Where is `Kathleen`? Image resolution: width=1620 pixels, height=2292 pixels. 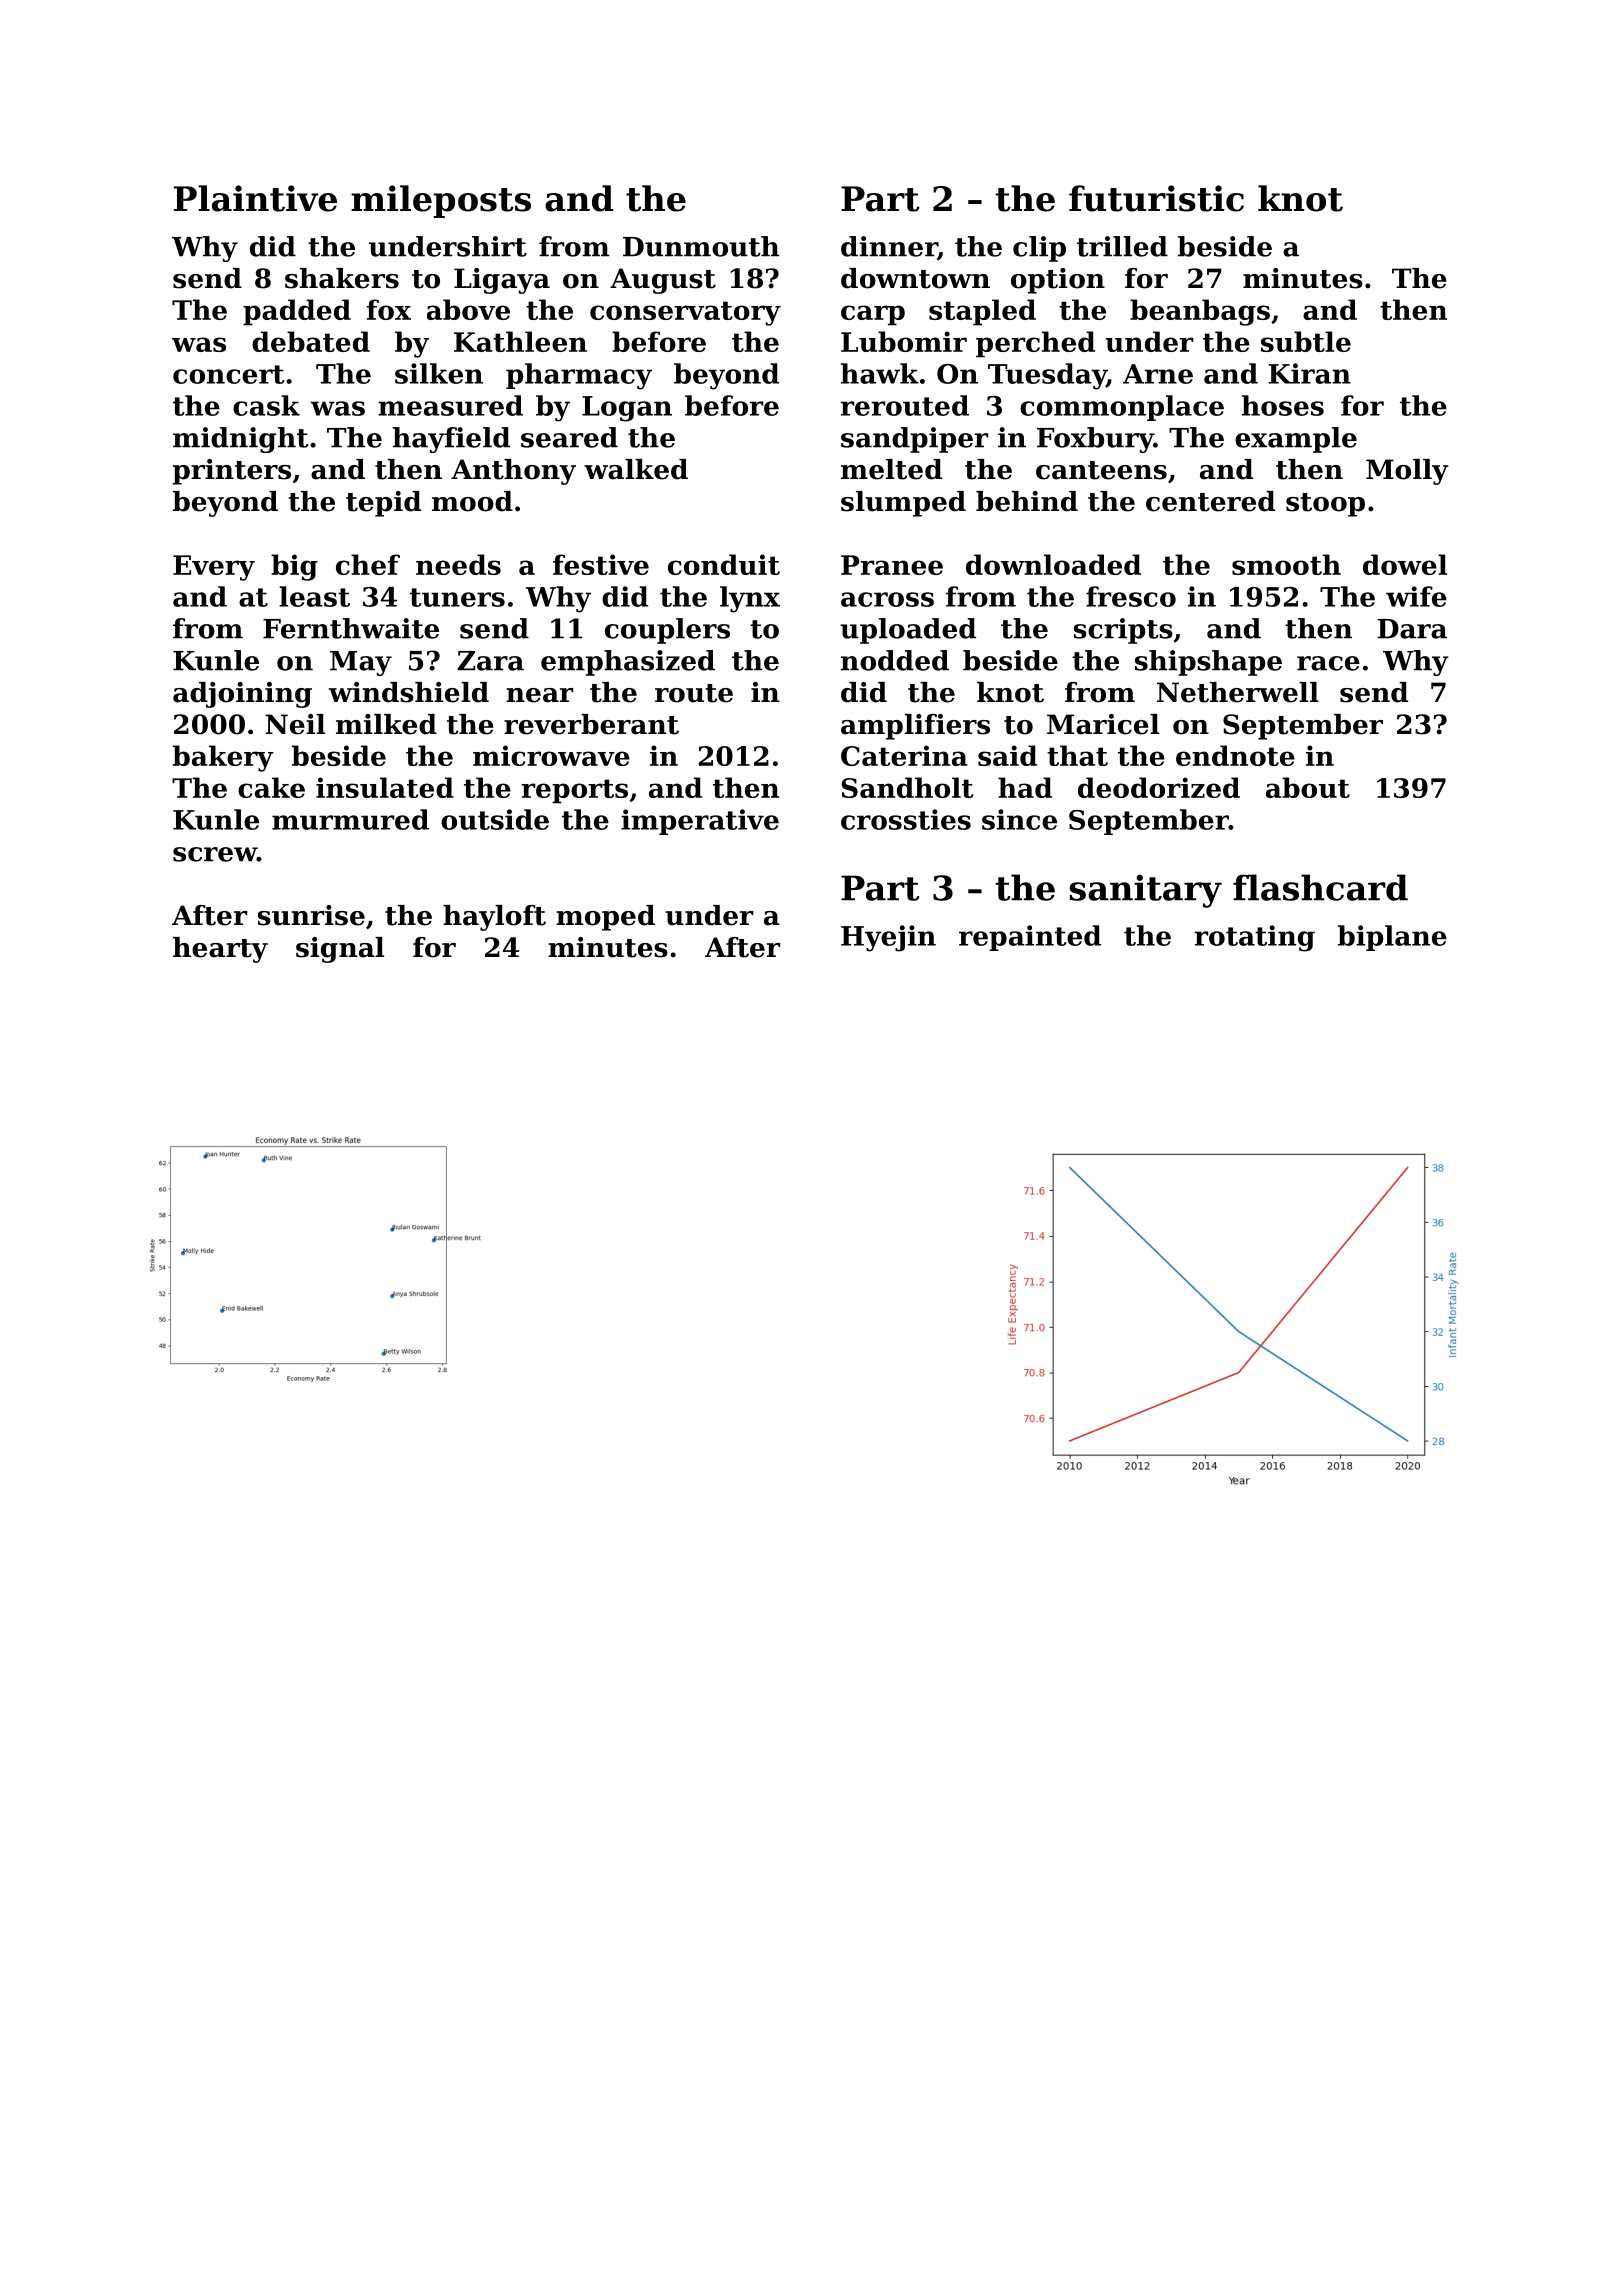 Kathleen is located at coordinates (520, 341).
